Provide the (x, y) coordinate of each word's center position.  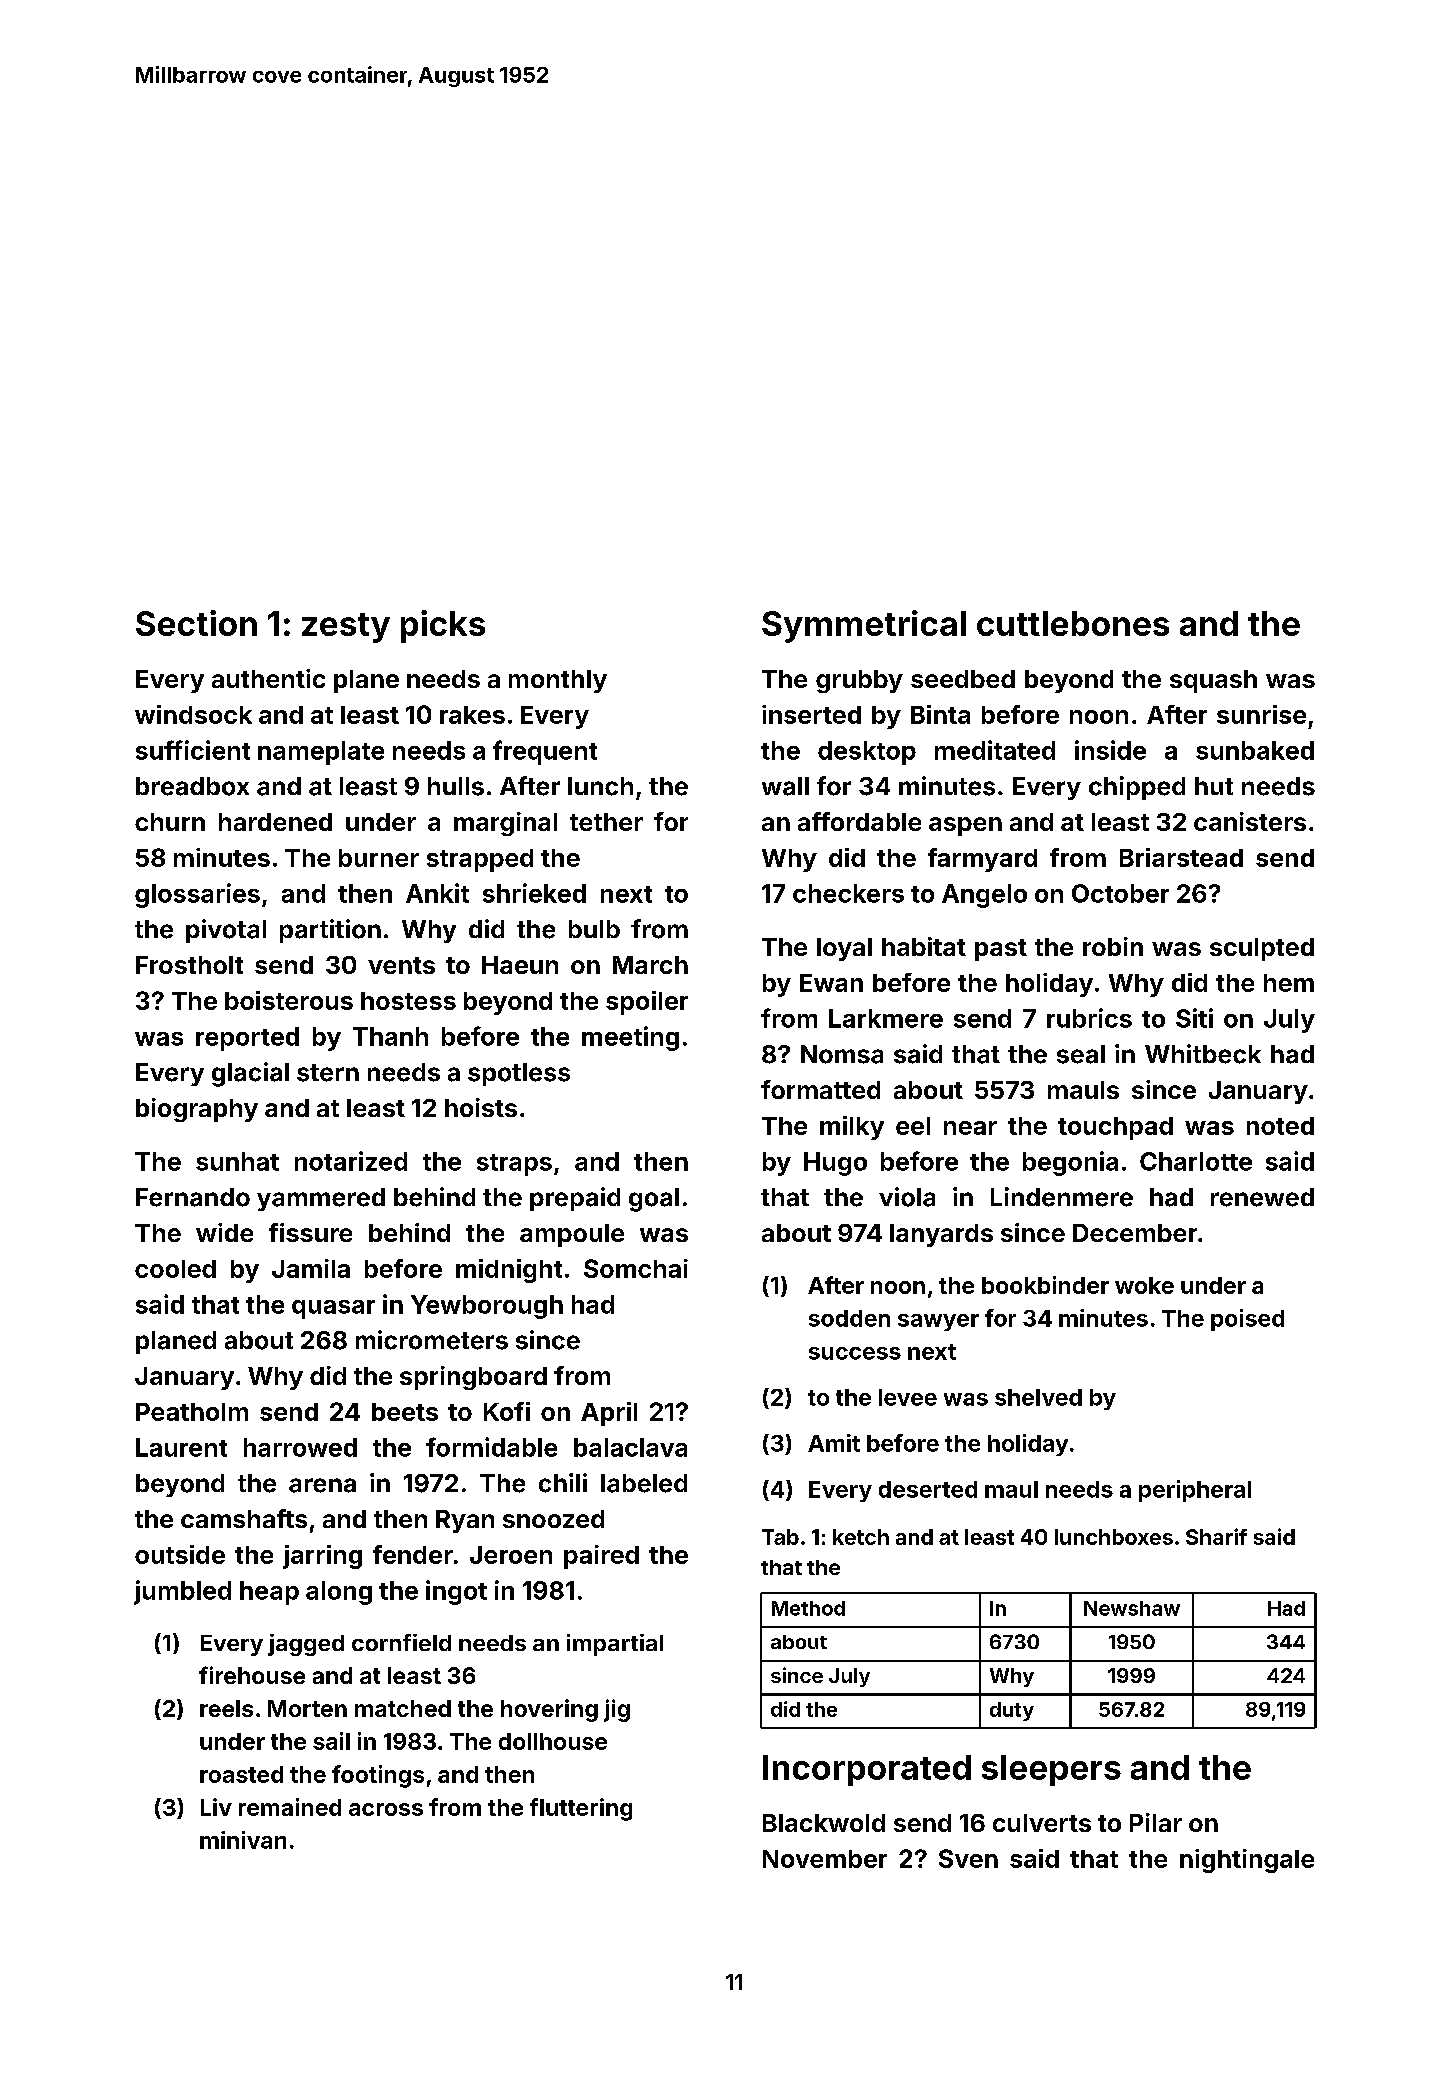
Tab (780, 1537)
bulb (594, 929)
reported (247, 1039)
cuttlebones (1073, 623)
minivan (243, 1840)
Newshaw (1132, 1608)
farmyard (982, 860)
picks (443, 626)
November (825, 1859)
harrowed (300, 1447)
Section (196, 623)
